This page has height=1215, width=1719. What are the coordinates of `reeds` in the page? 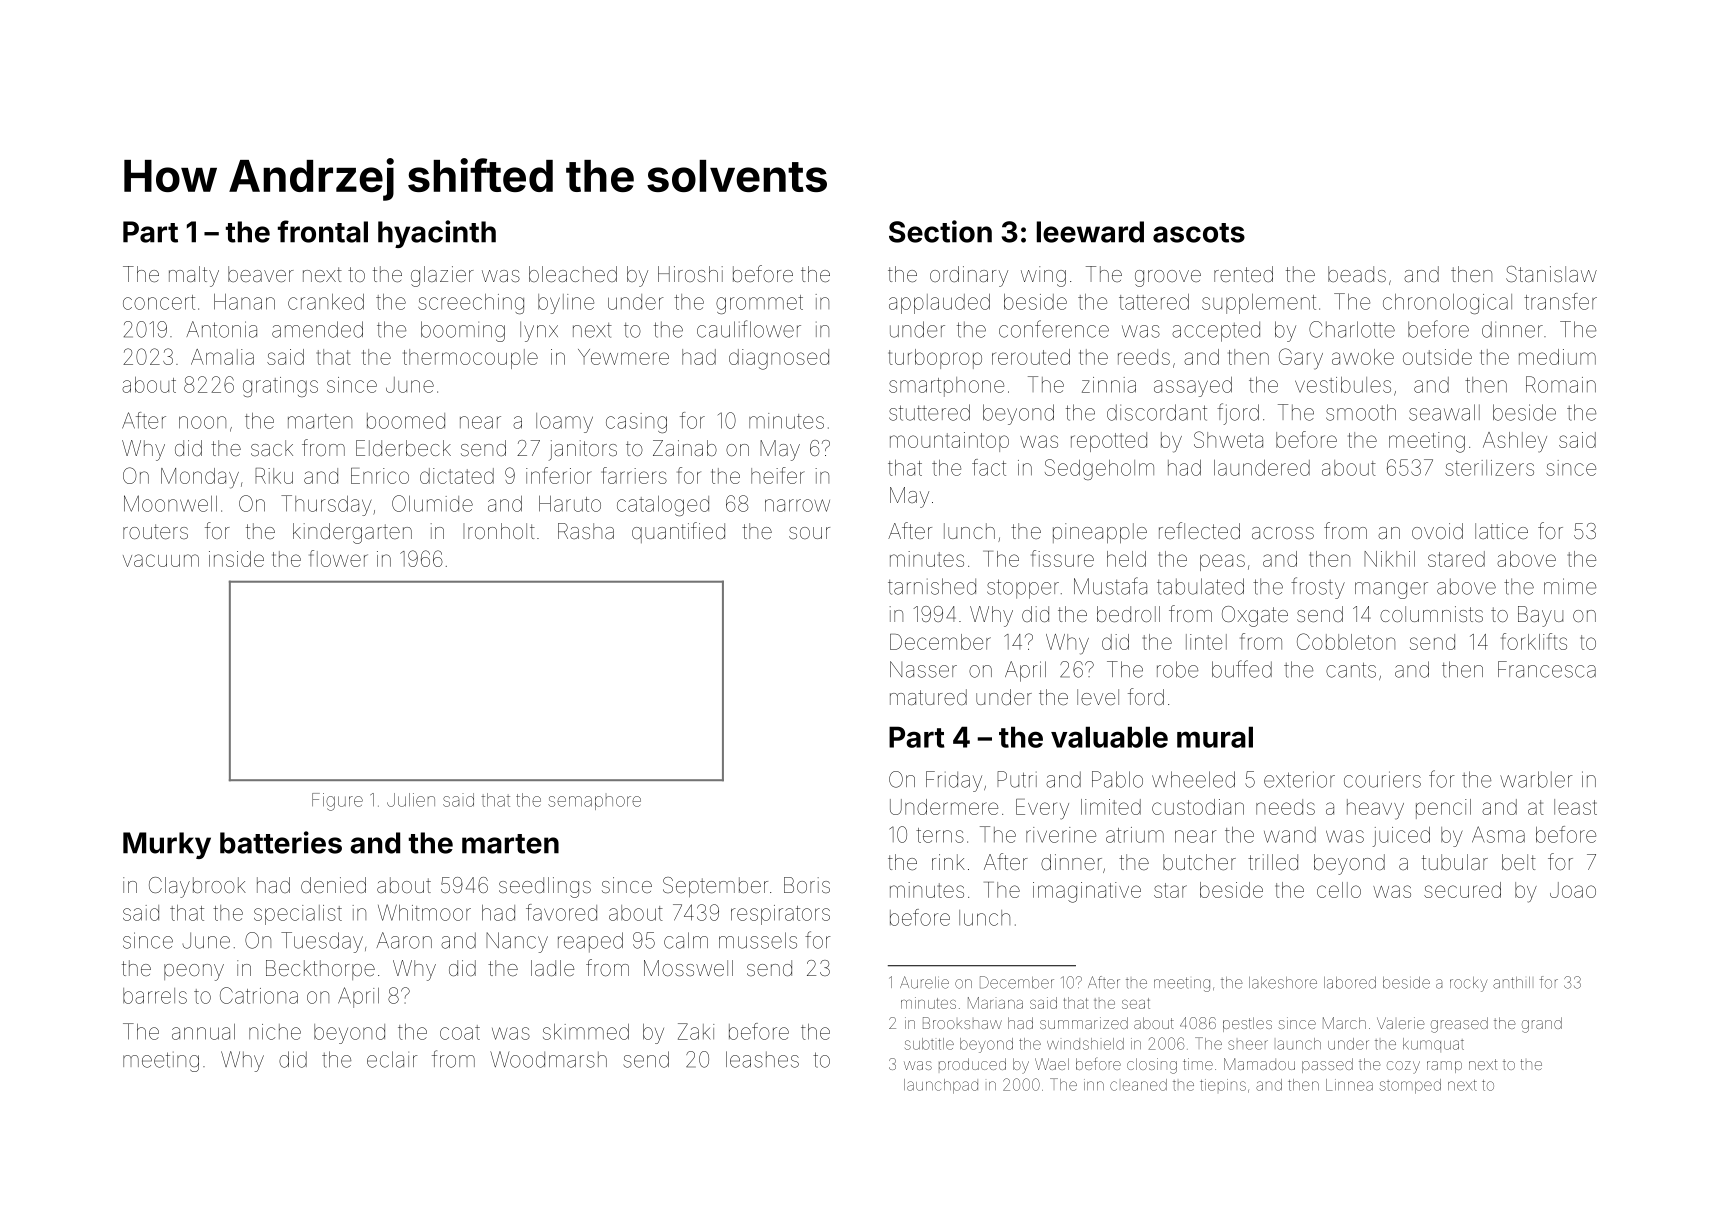 It's located at (1144, 357).
